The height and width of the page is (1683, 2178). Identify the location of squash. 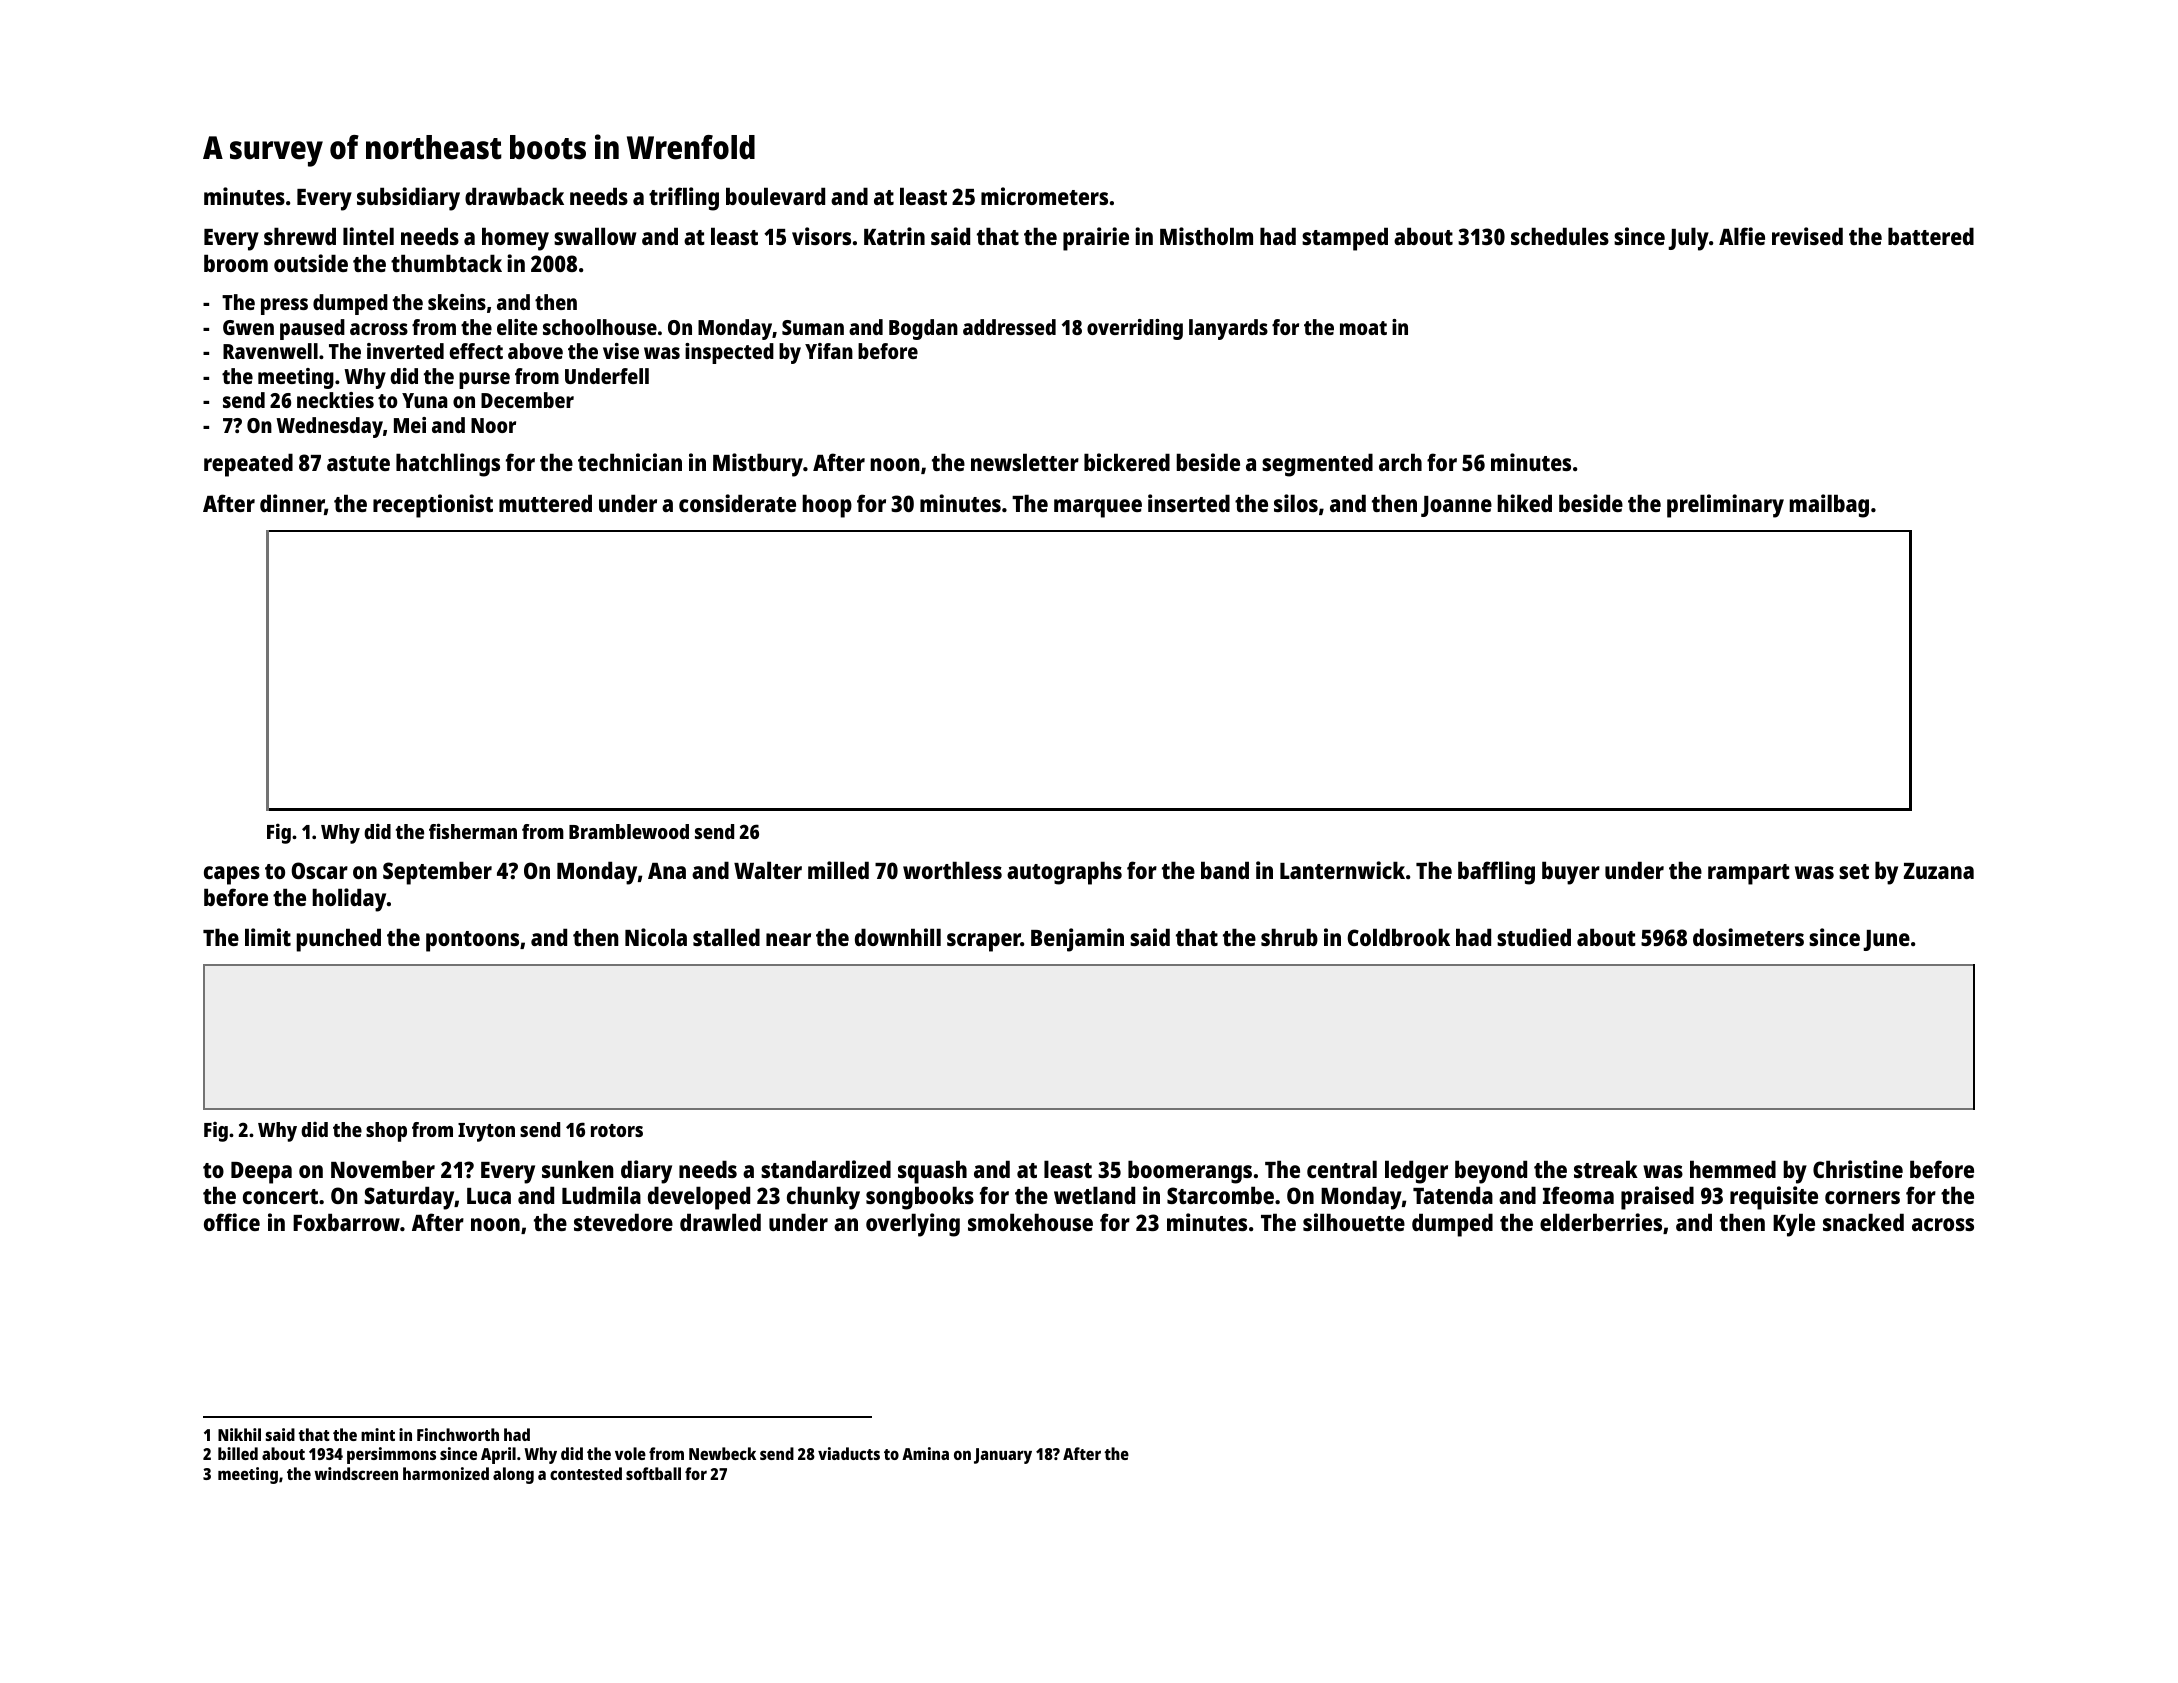
(932, 1172).
